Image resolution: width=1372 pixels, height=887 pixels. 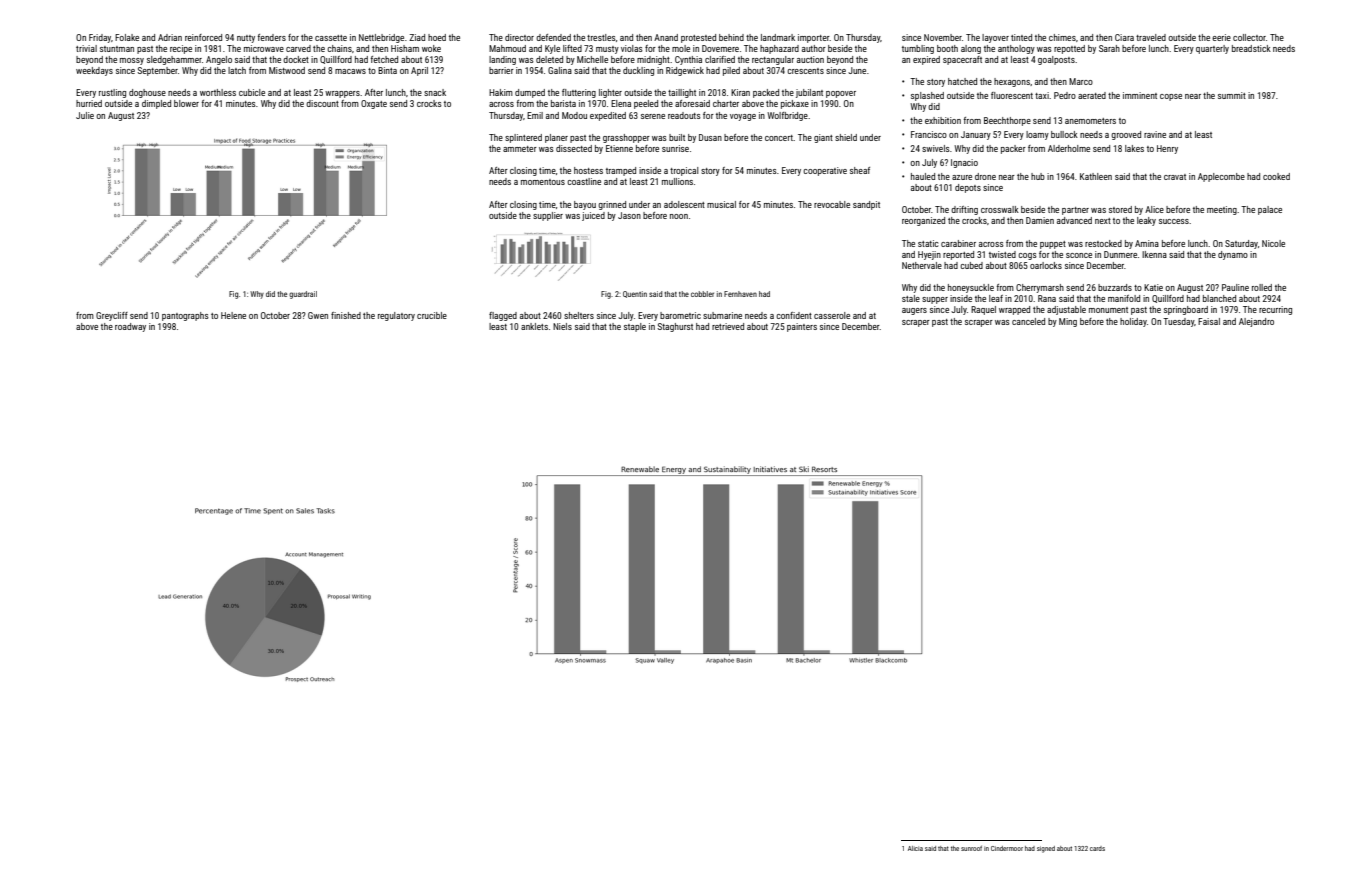 What do you see at coordinates (971, 848) in the page?
I see `sunroof` at bounding box center [971, 848].
